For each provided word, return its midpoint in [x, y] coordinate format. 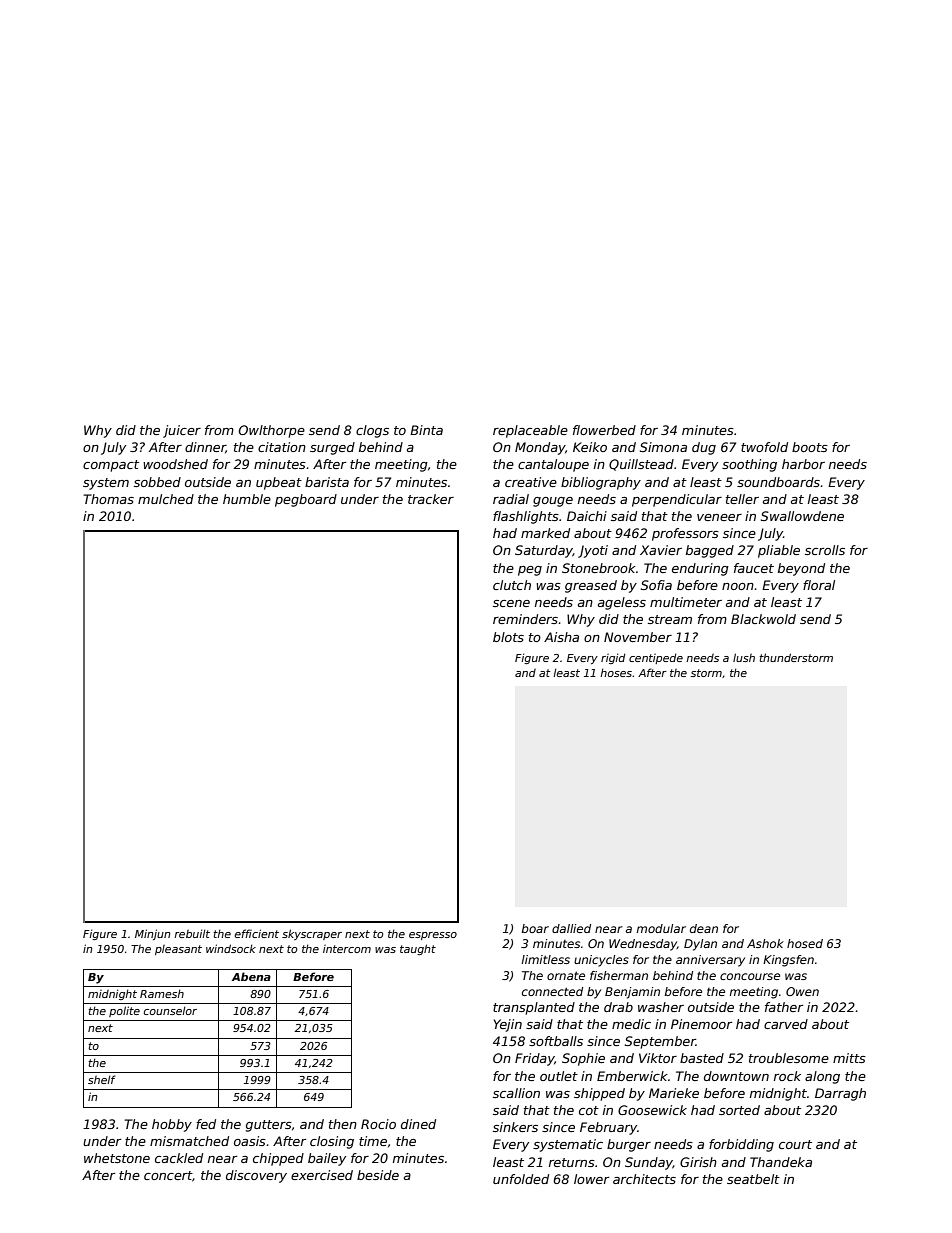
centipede [656, 658]
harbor [803, 464]
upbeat [279, 483]
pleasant [178, 950]
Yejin [508, 1025]
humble [247, 499]
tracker [431, 499]
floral [819, 585]
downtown [736, 1076]
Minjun [153, 934]
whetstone [117, 1158]
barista [327, 482]
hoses [616, 672]
